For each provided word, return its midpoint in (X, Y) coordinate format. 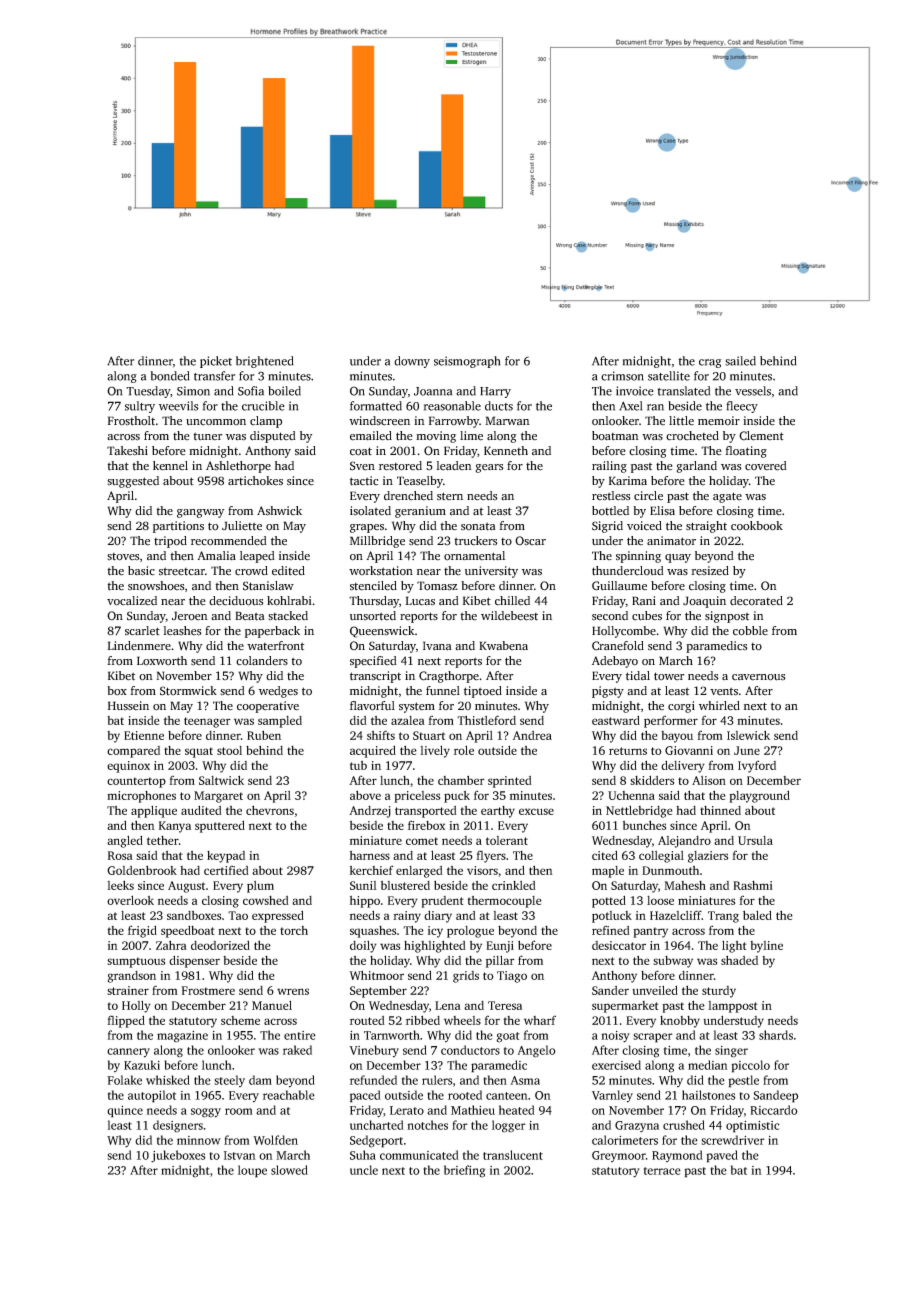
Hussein (128, 706)
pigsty (608, 692)
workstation (381, 571)
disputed (273, 437)
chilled (512, 601)
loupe (252, 1171)
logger (509, 1126)
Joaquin (704, 602)
